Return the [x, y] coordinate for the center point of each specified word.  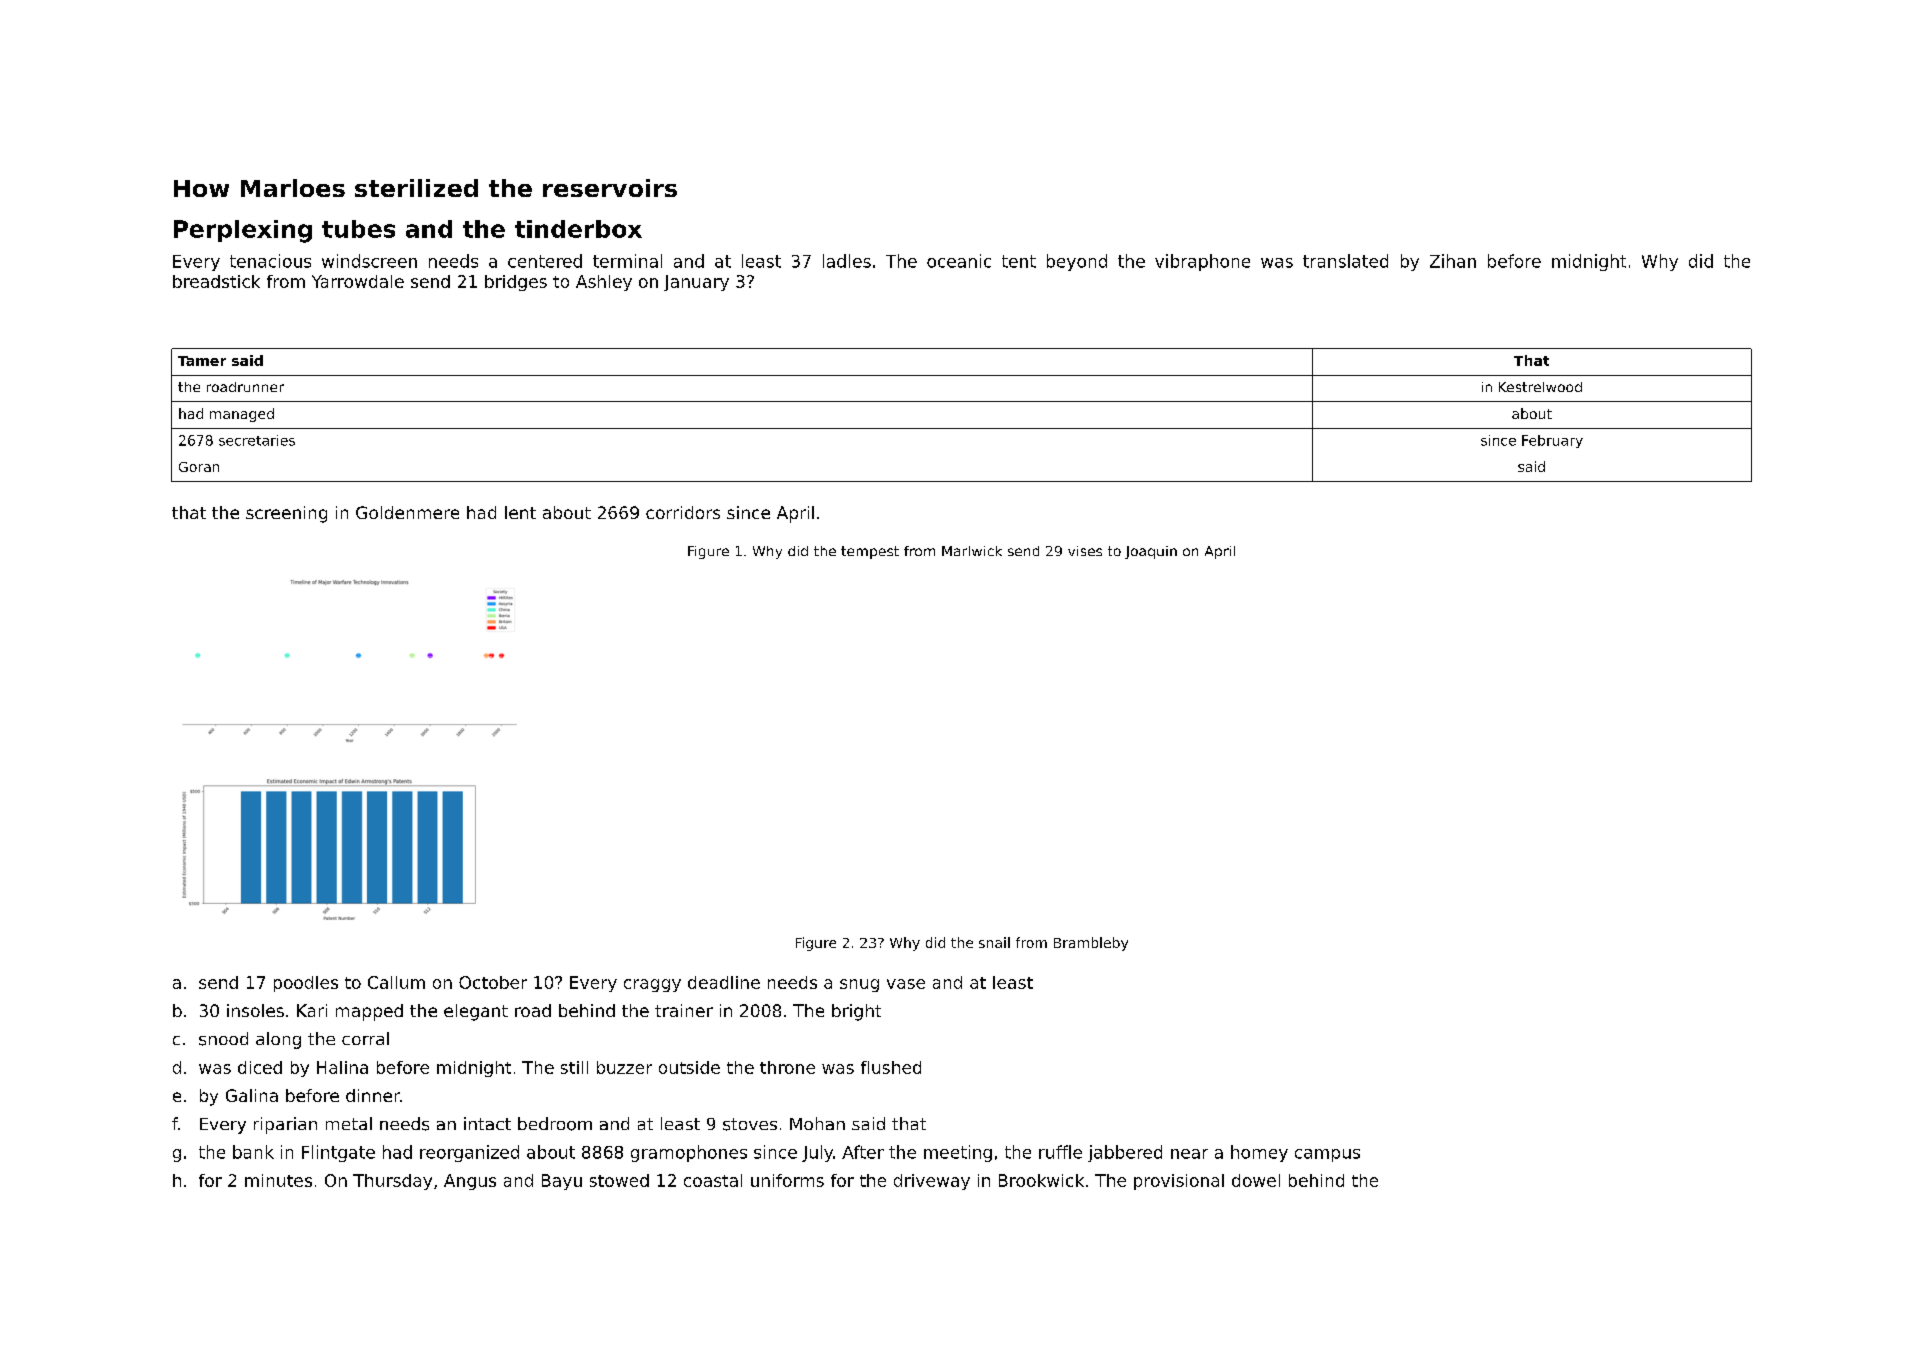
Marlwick [972, 551]
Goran [199, 467]
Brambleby [1091, 944]
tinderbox [578, 229]
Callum [396, 982]
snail [994, 942]
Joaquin [1151, 552]
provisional [1179, 1182]
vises [1085, 551]
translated [1345, 261]
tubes [358, 229]
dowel [1256, 1180]
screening [286, 514]
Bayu [562, 1182]
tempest [870, 552]
